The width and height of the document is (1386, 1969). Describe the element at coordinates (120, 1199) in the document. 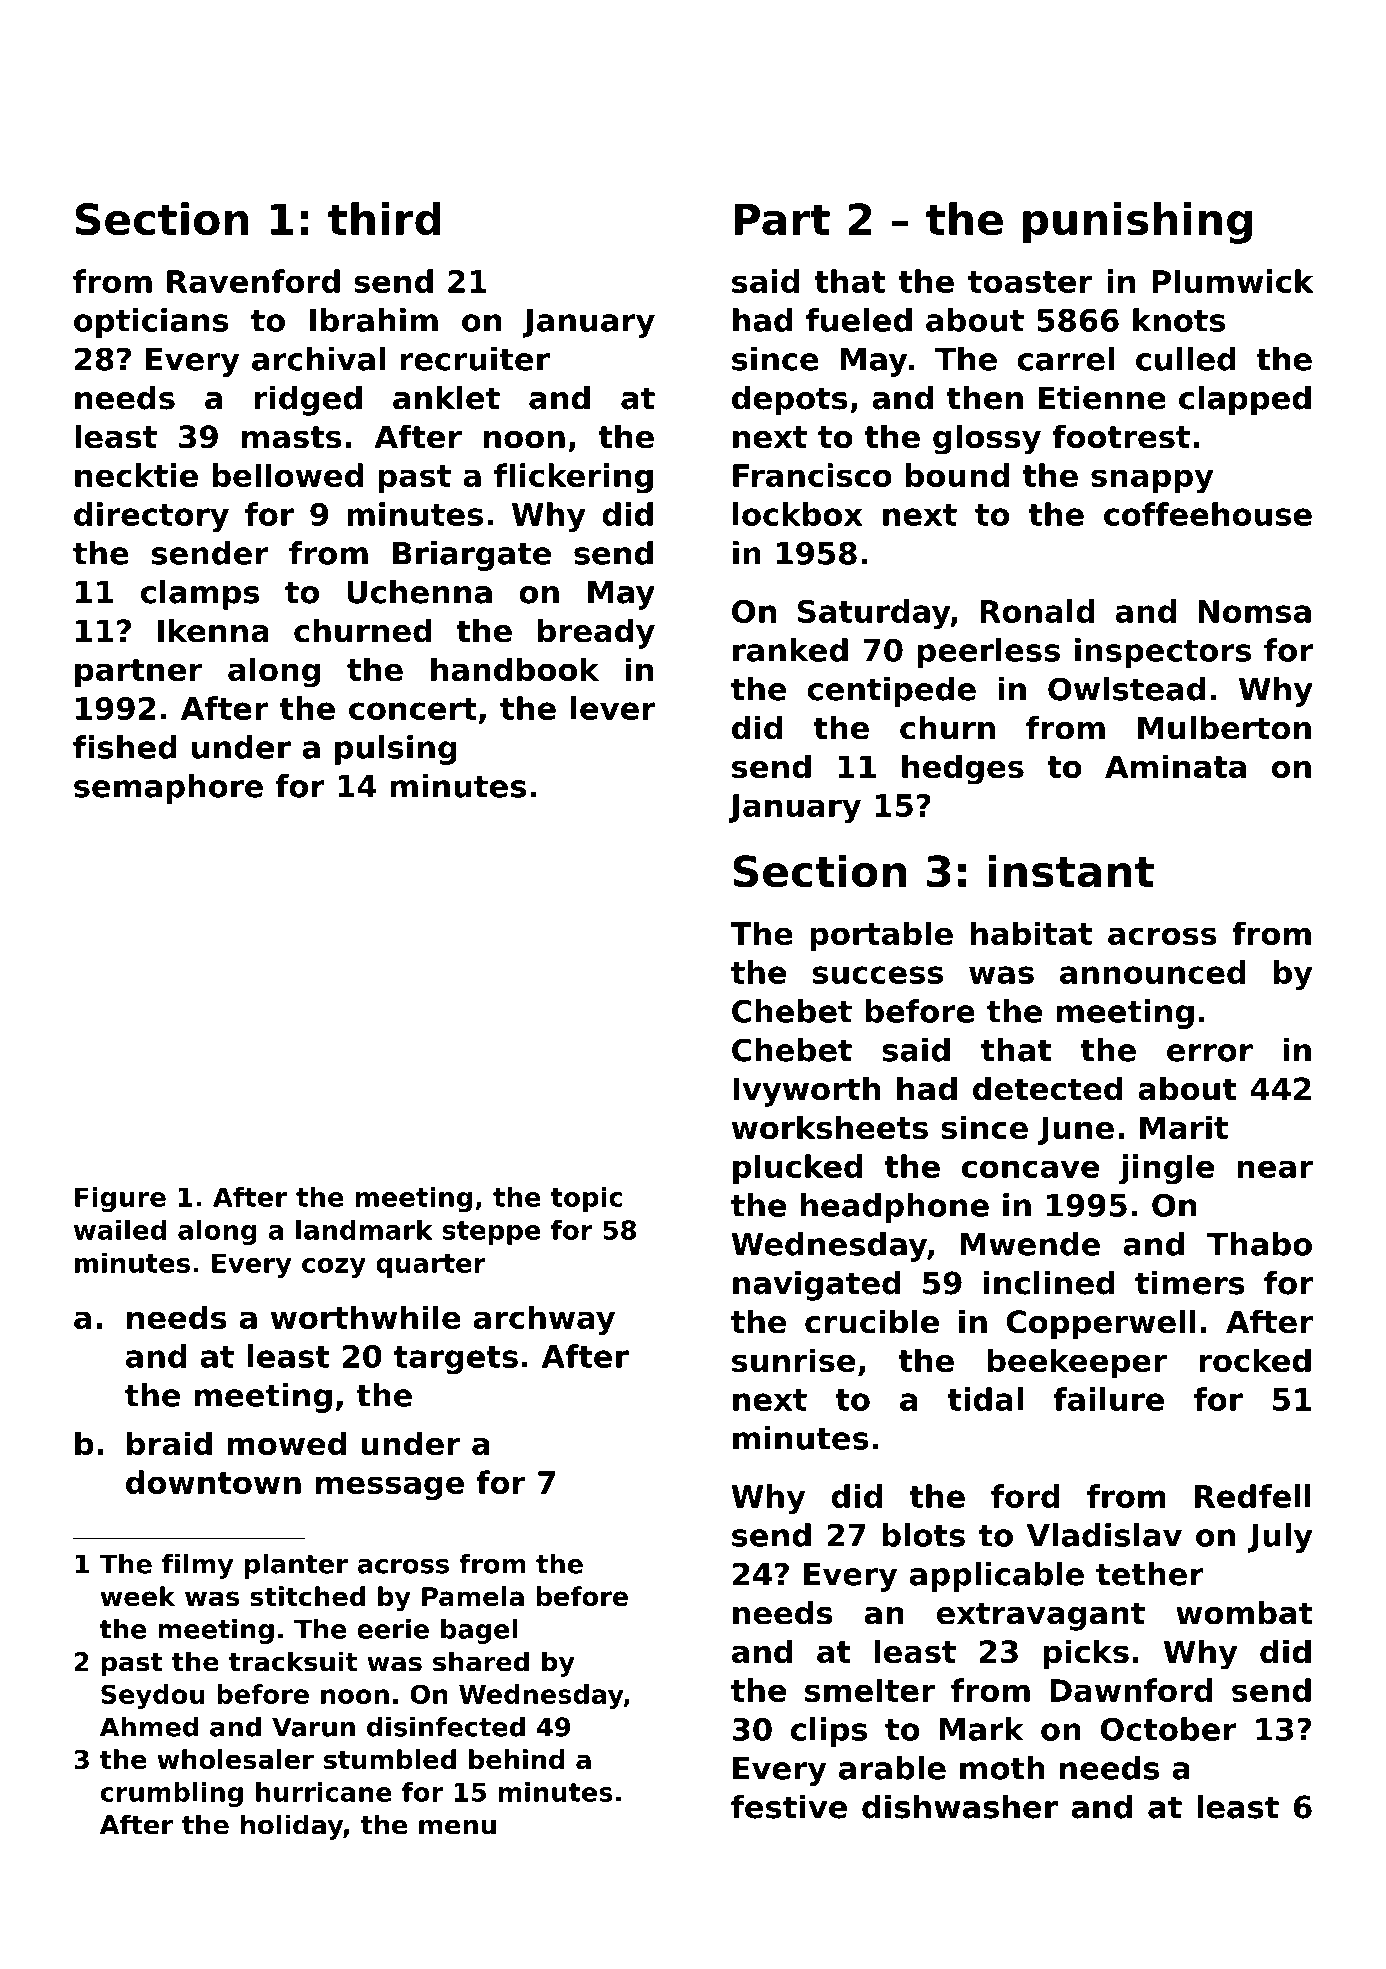

I see `Figure` at that location.
